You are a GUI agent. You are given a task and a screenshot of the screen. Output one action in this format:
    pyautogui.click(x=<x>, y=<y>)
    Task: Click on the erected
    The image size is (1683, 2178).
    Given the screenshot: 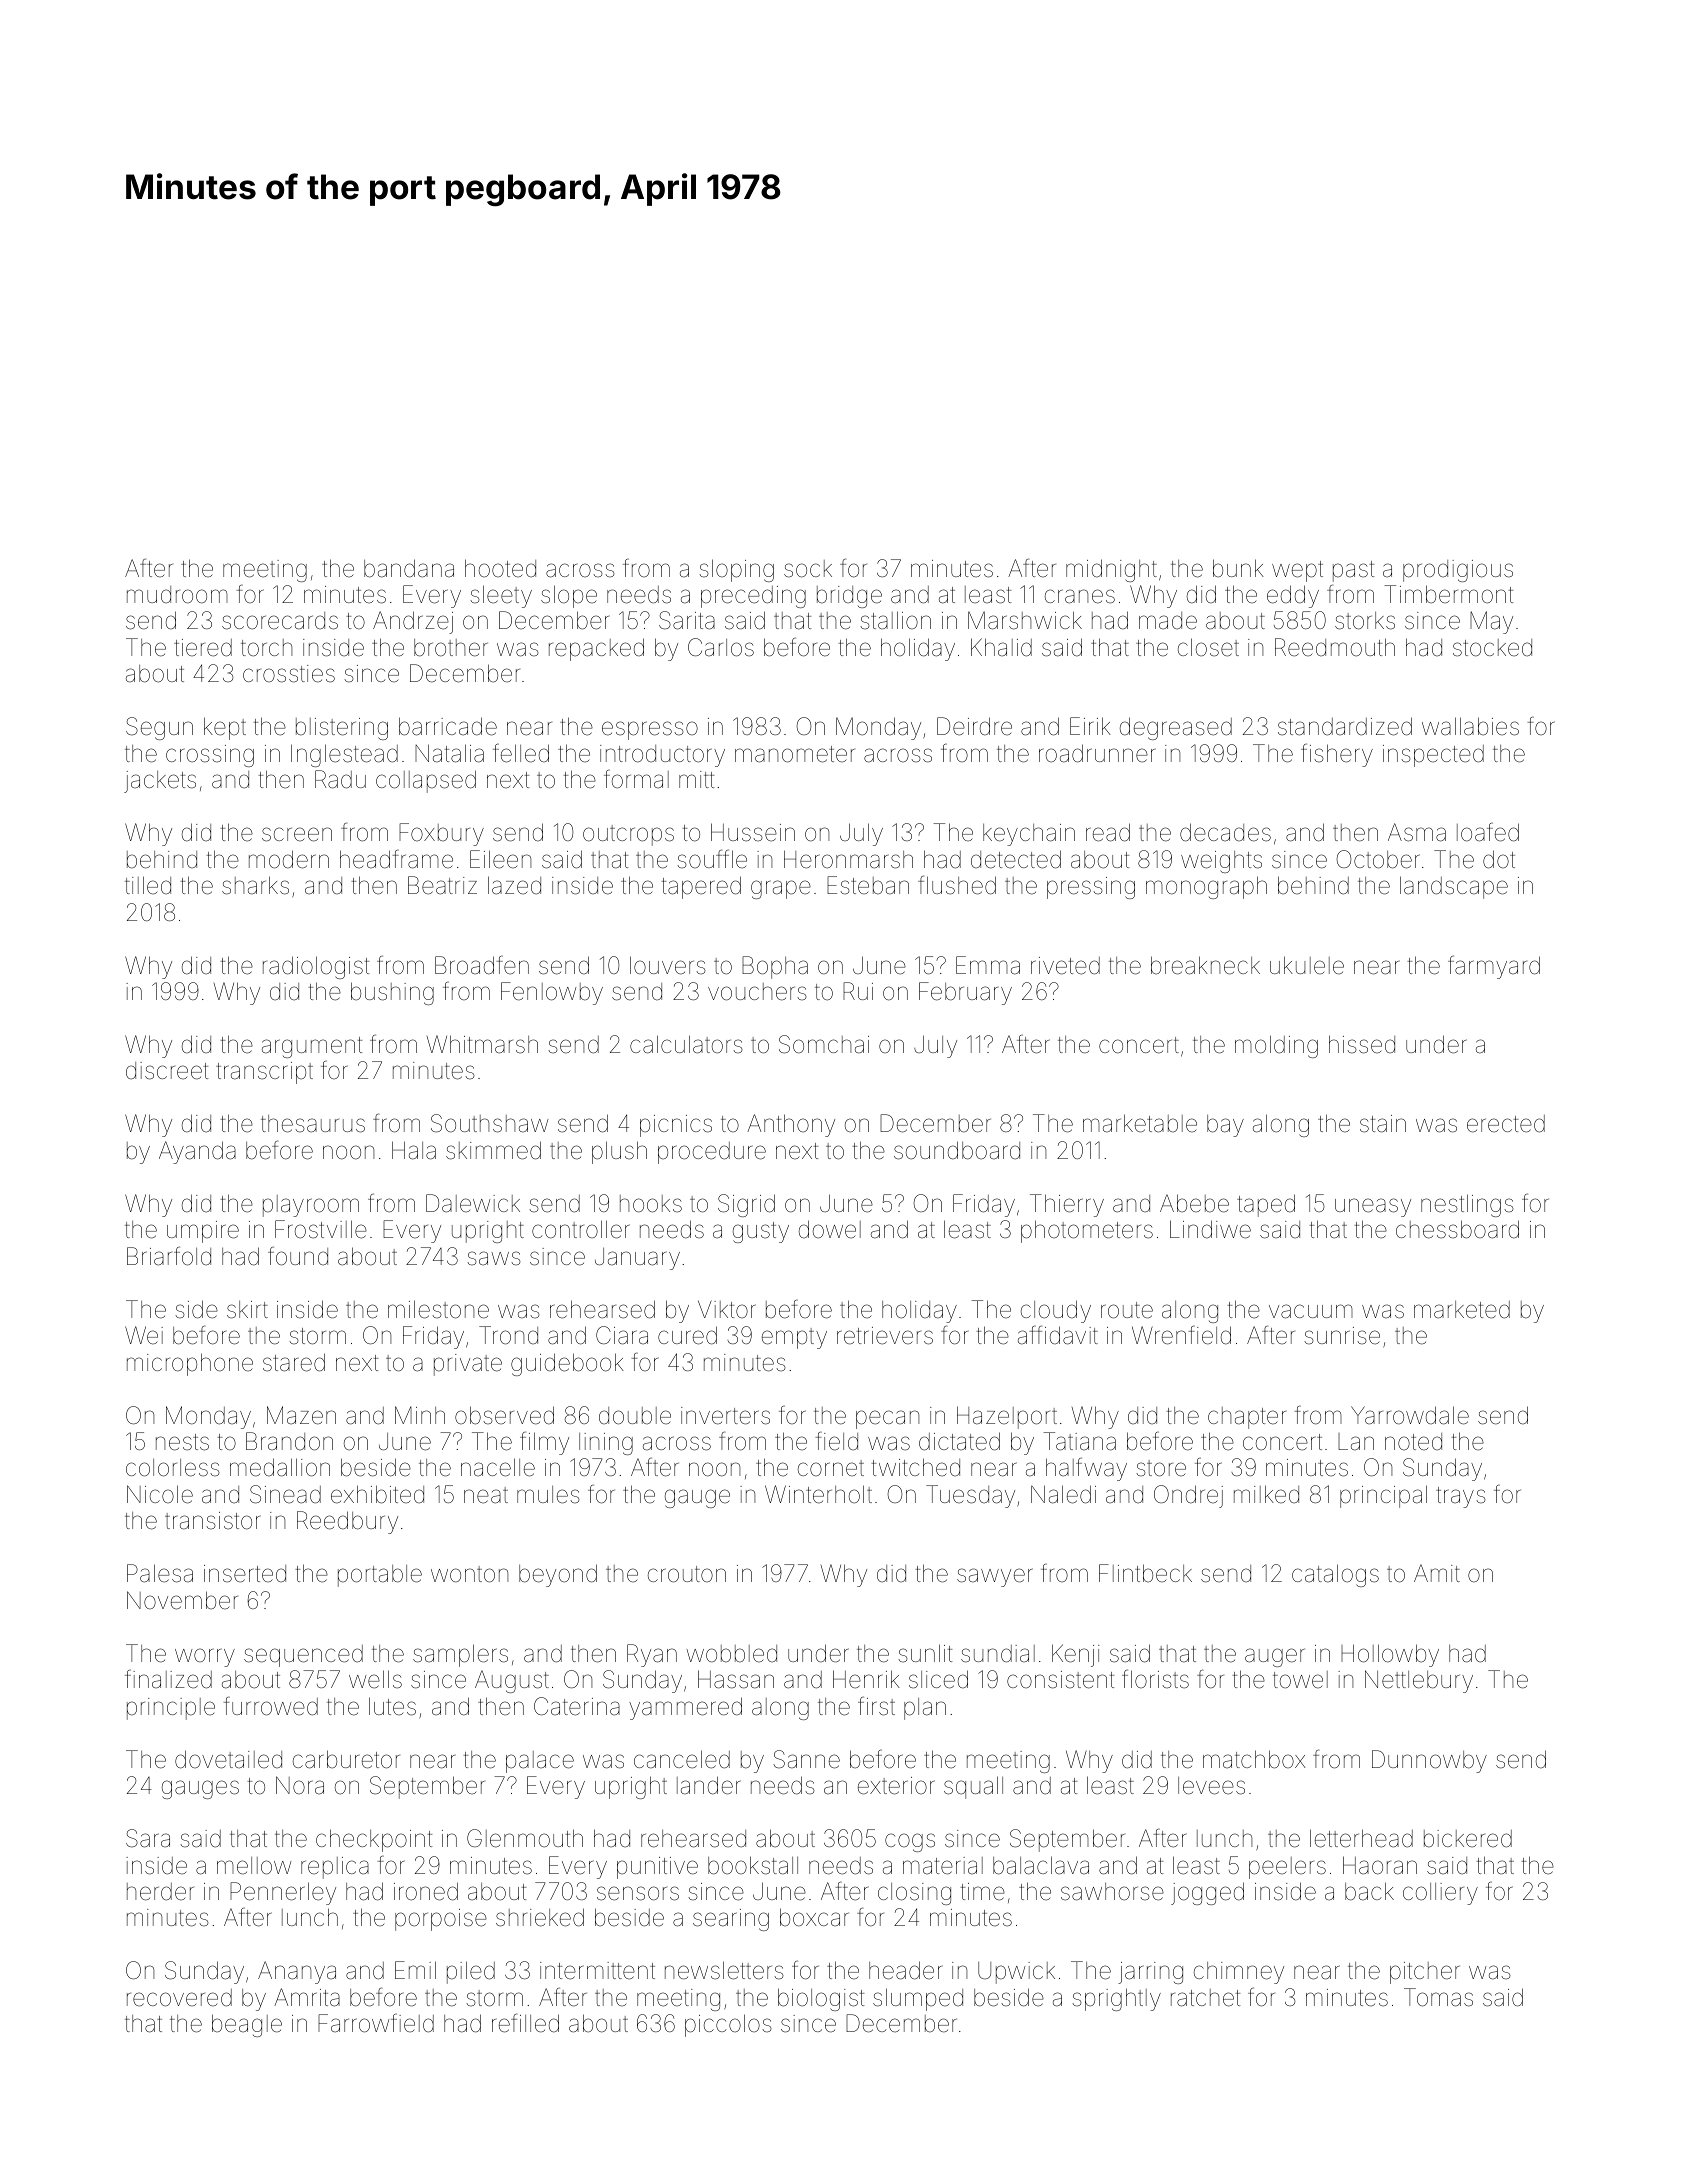 What is the action you would take?
    pyautogui.click(x=1506, y=1124)
